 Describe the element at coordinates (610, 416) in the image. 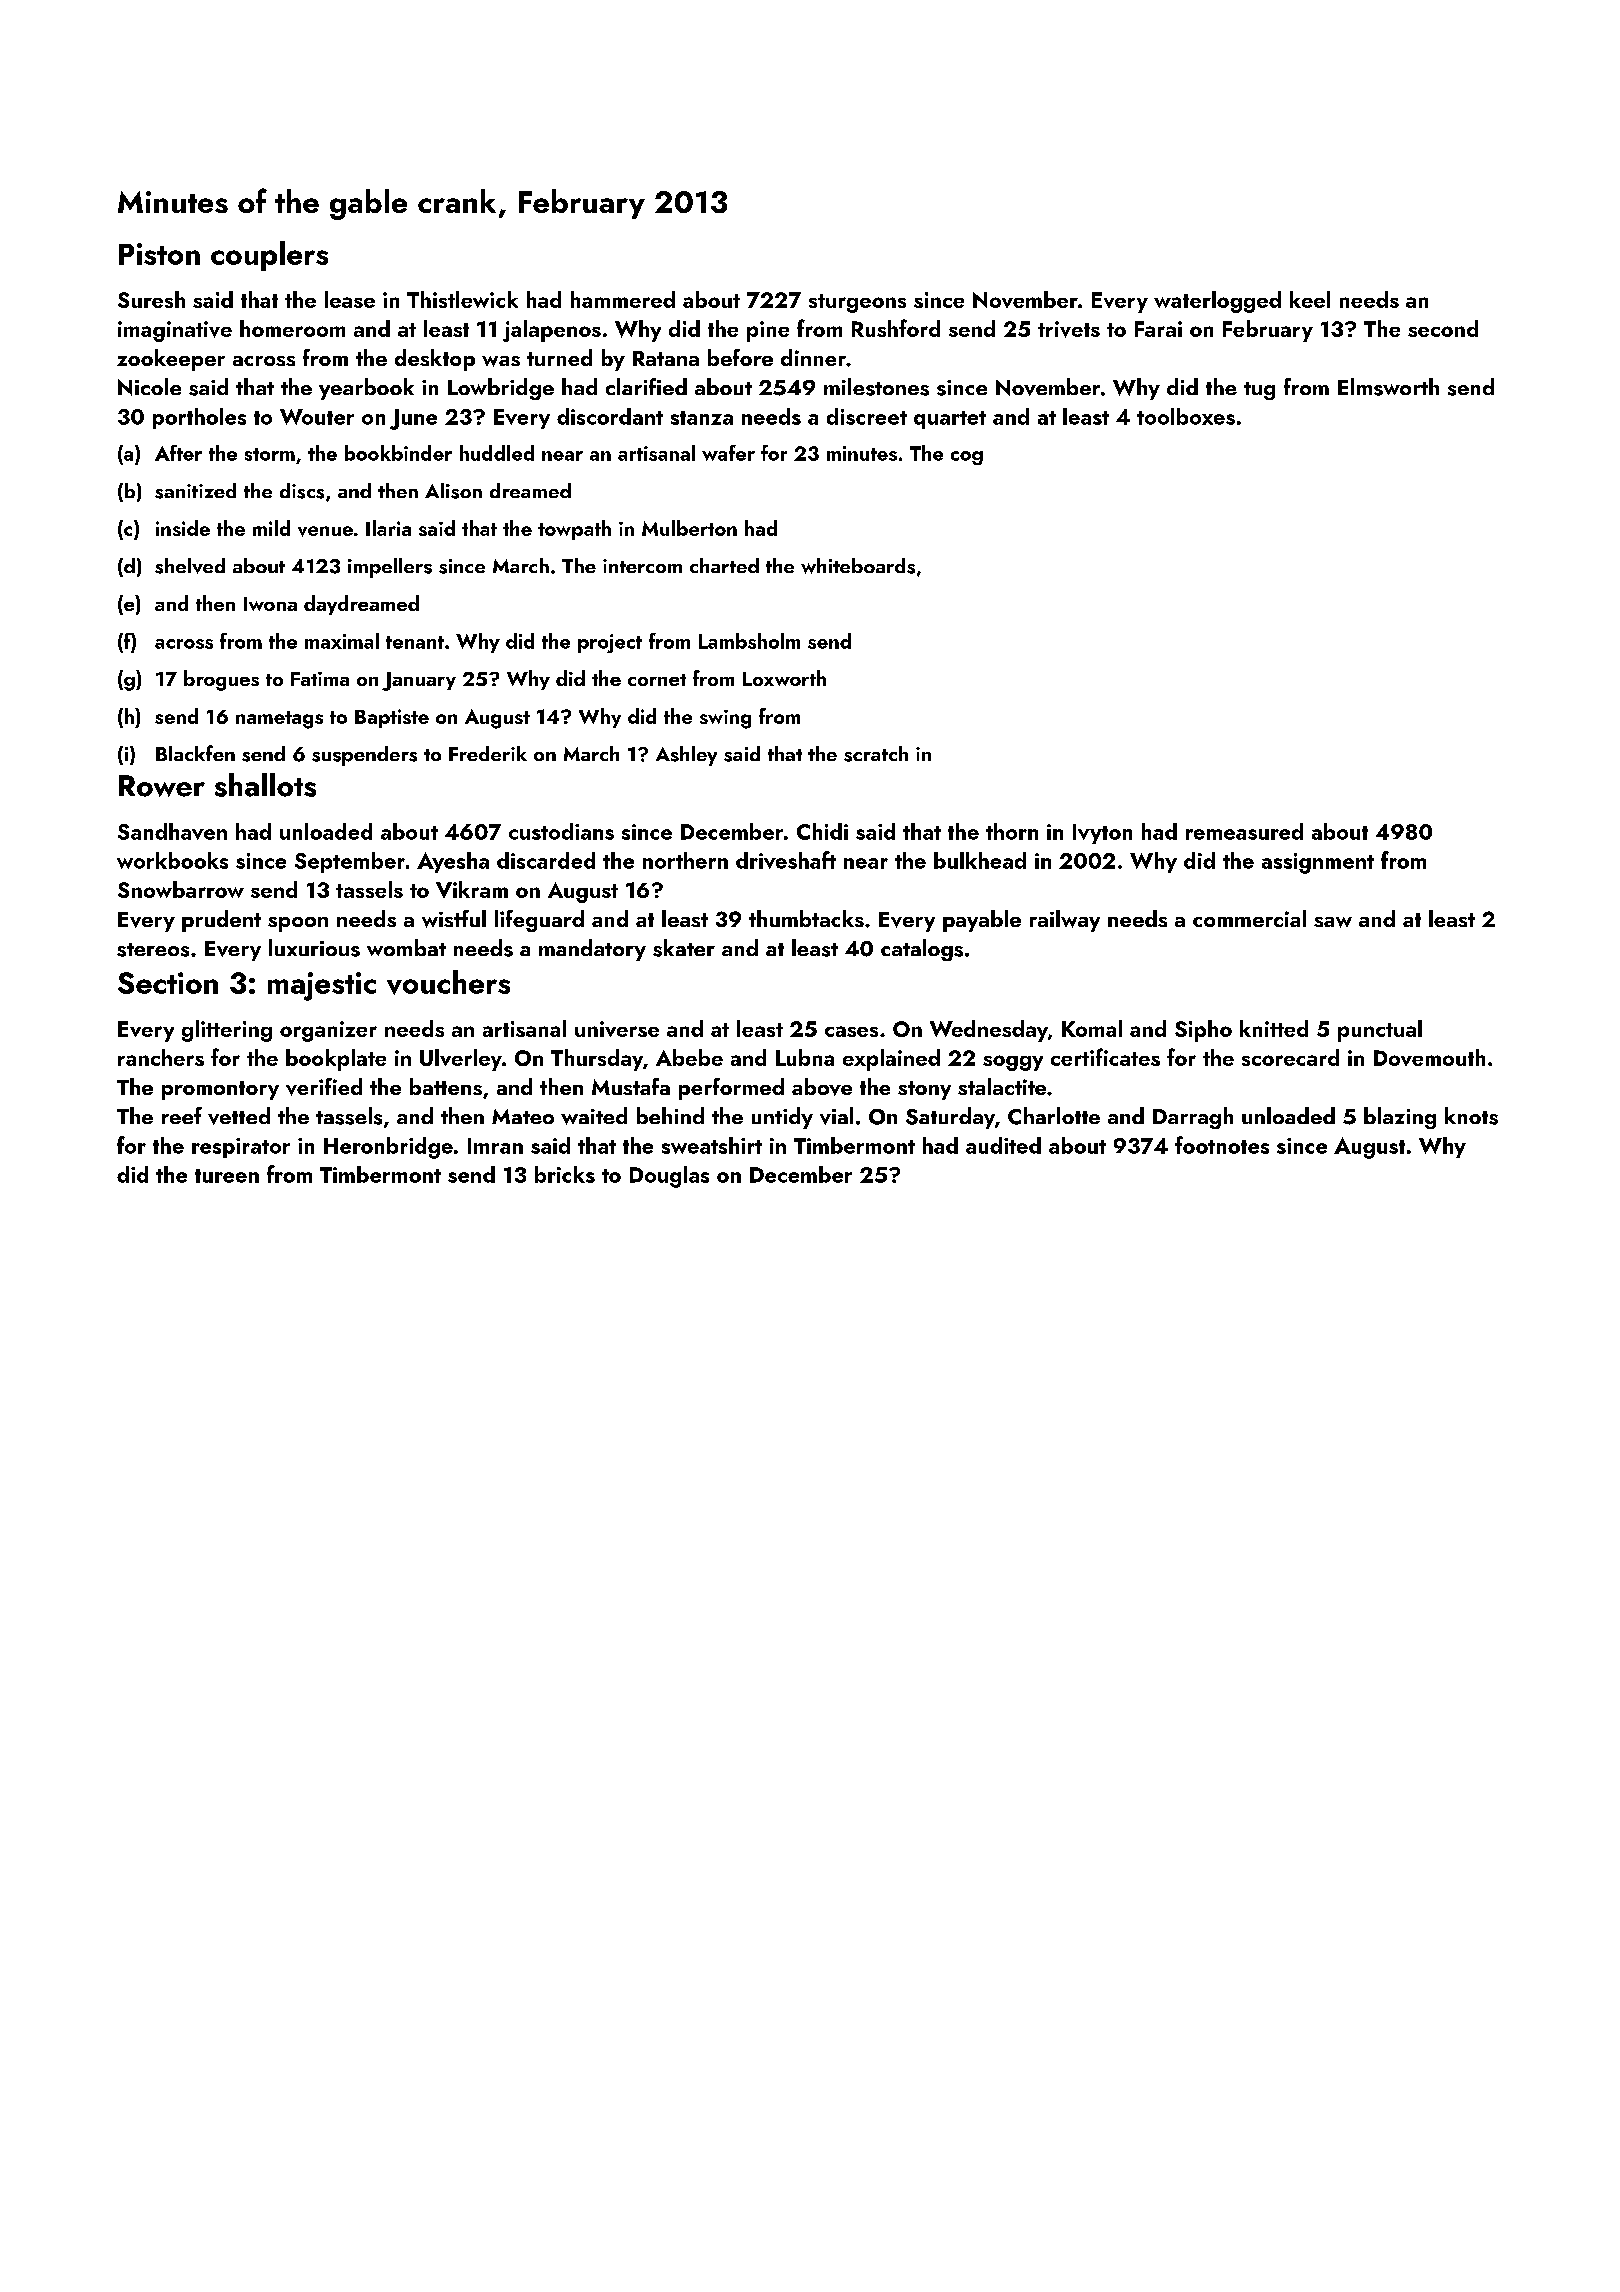

I see `discordant` at that location.
